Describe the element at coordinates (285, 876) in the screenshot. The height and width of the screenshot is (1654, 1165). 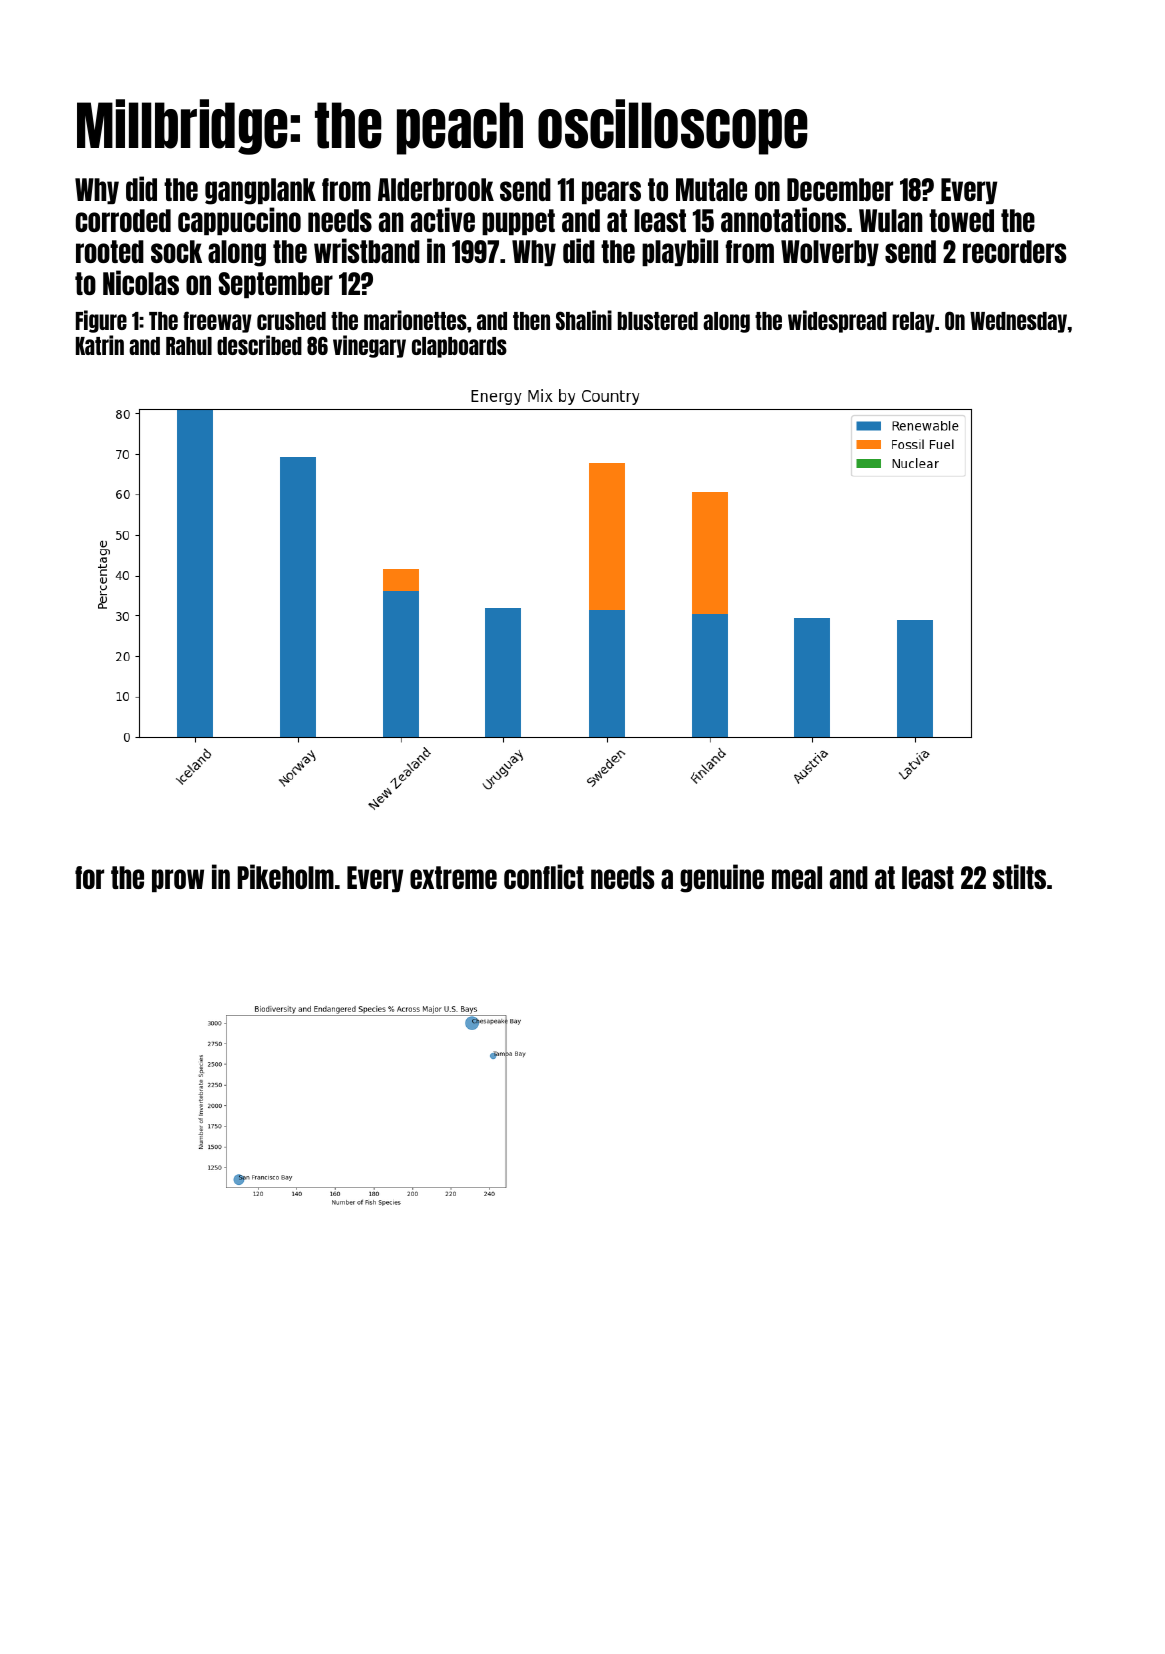
I see `Pikeholm` at that location.
